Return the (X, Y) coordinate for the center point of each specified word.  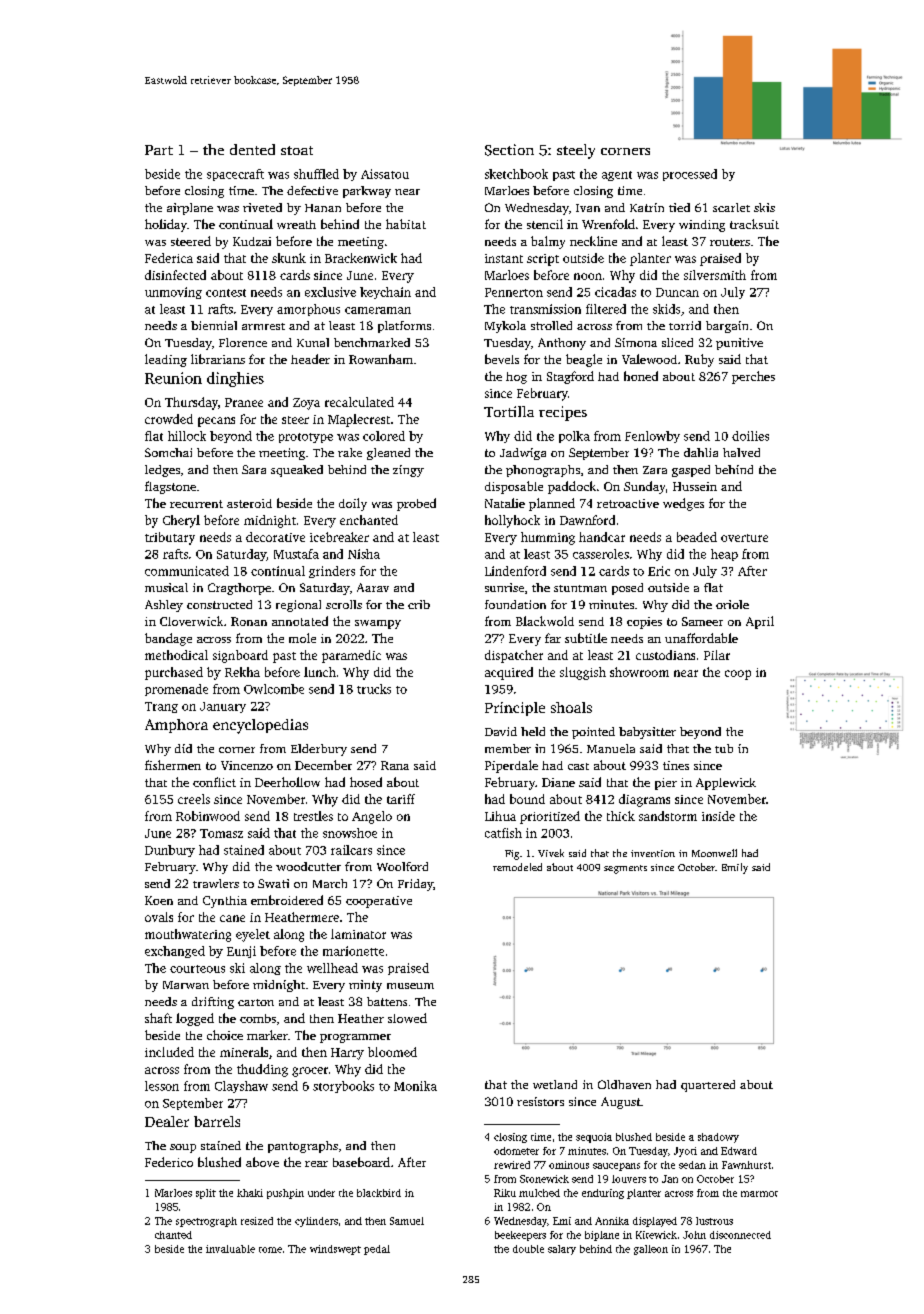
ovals (159, 917)
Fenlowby (652, 437)
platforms (404, 327)
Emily (735, 868)
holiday (166, 225)
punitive (739, 344)
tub (724, 748)
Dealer (167, 1121)
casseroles (601, 554)
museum (410, 986)
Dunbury (170, 851)
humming (548, 538)
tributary (170, 538)
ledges (162, 471)
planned (552, 504)
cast (578, 766)
